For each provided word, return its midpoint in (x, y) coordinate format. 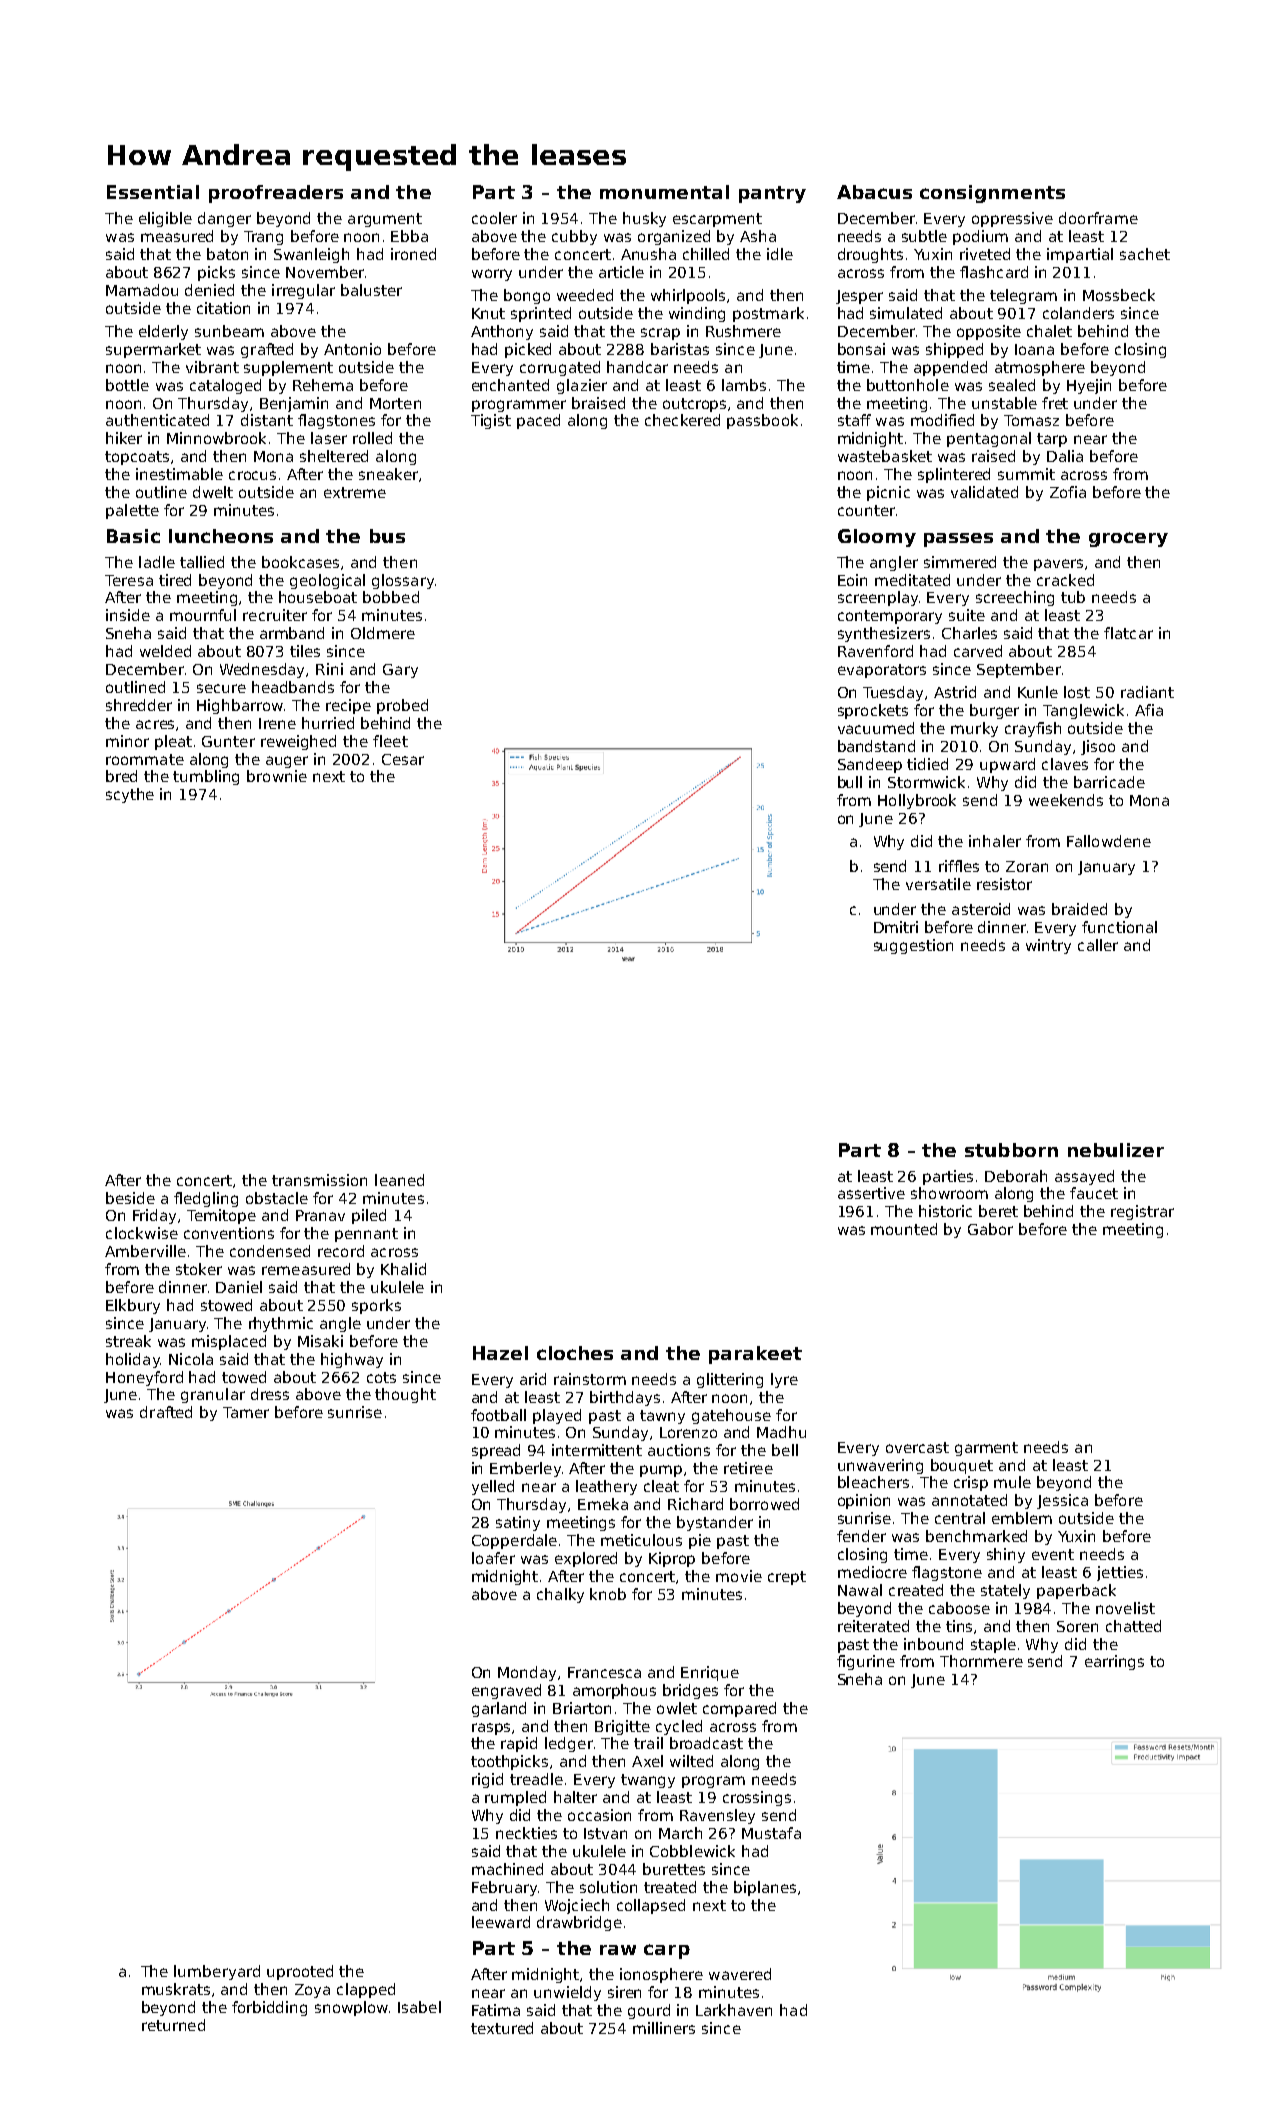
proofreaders (276, 194)
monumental (664, 192)
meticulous (641, 1540)
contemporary (890, 617)
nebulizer (1116, 1150)
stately (1005, 1591)
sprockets (873, 711)
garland (499, 1709)
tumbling (206, 777)
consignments (992, 194)
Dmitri (896, 927)
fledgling (206, 1199)
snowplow (351, 2008)
